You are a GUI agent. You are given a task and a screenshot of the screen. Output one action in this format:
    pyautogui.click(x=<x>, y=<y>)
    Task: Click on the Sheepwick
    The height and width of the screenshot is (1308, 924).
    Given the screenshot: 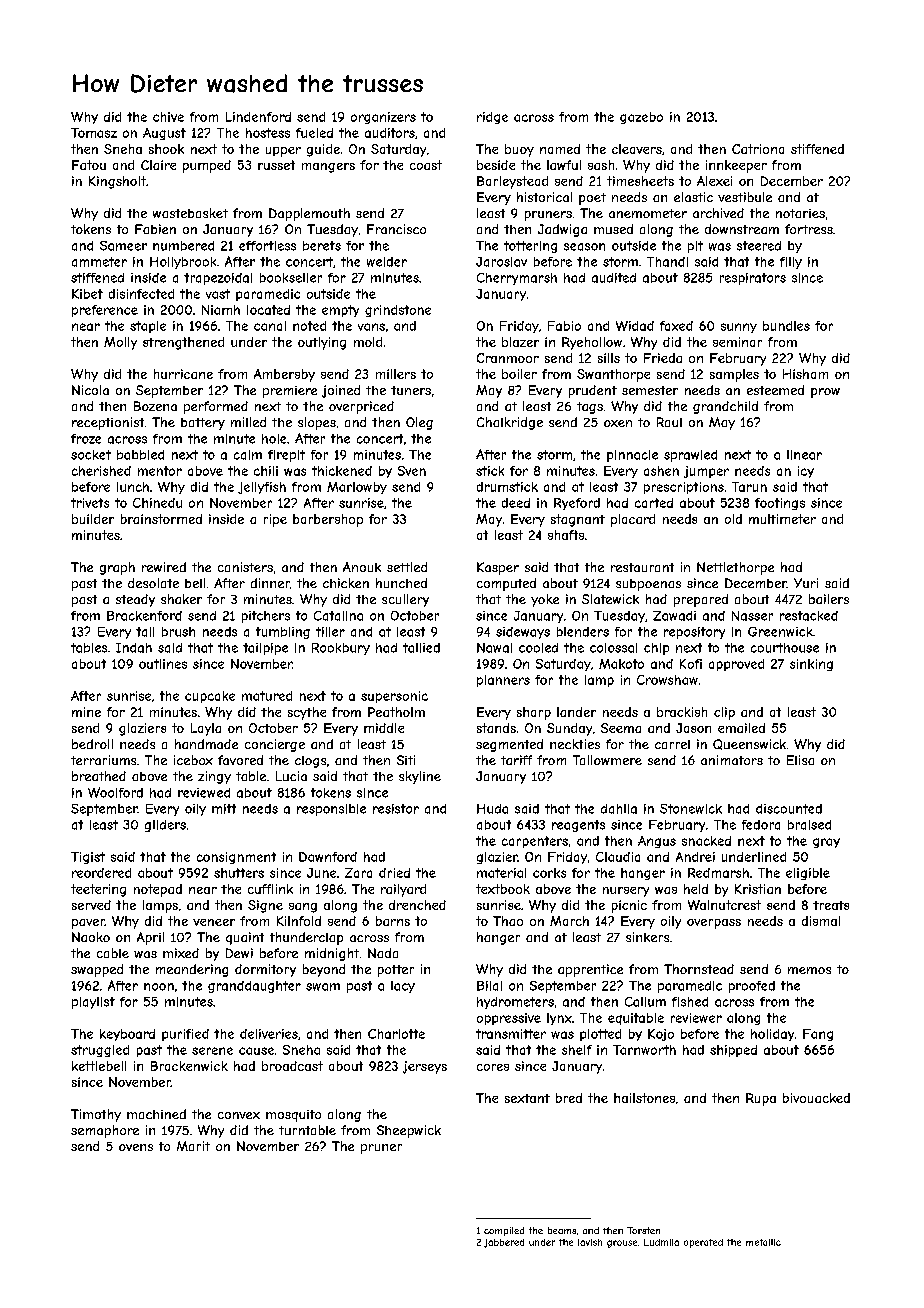 What is the action you would take?
    pyautogui.click(x=409, y=1131)
